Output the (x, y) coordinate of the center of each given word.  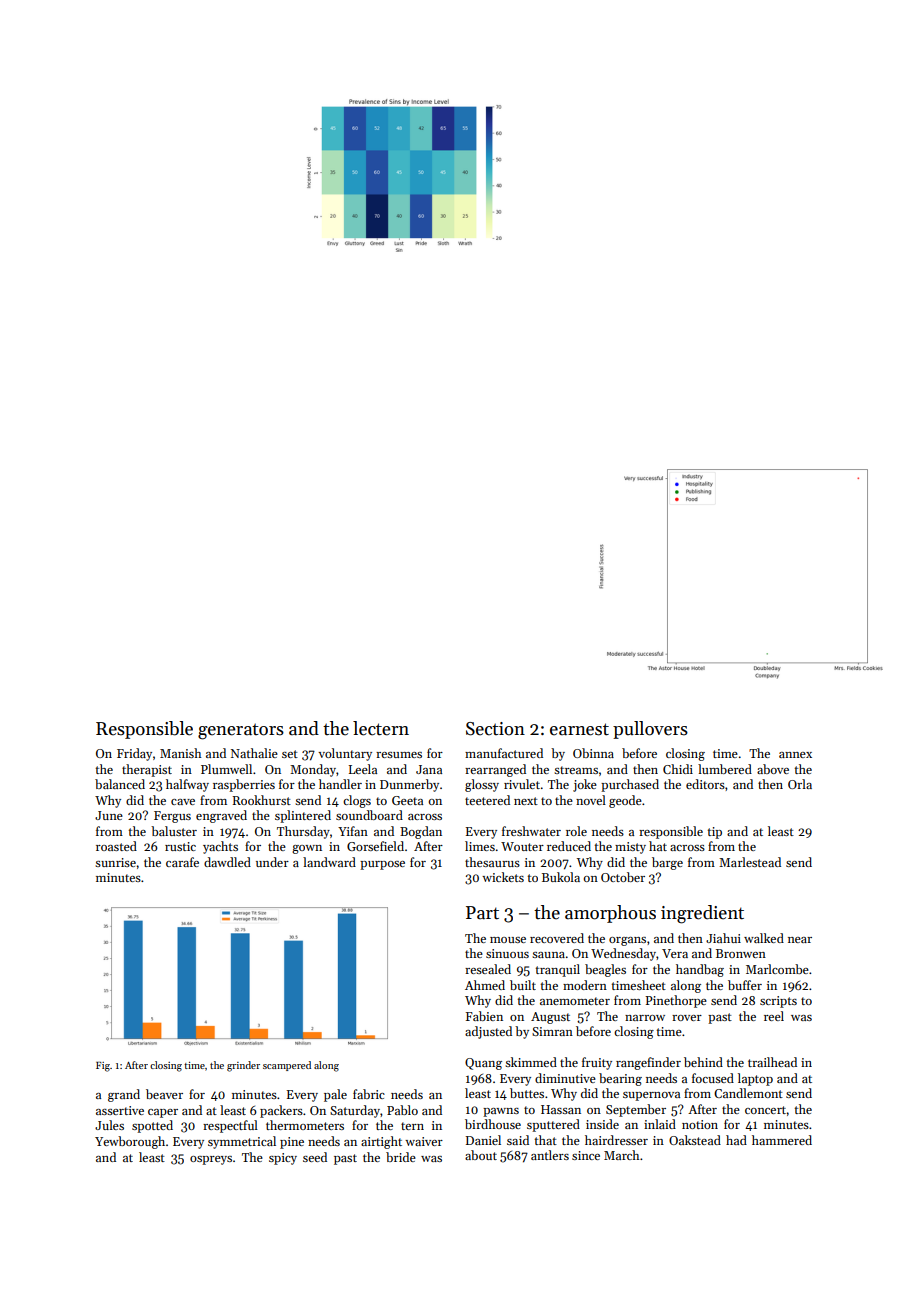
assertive (120, 1110)
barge (667, 863)
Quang (483, 1064)
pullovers (650, 730)
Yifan (353, 831)
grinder (243, 1066)
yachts (220, 847)
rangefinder (648, 1063)
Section (495, 729)
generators (241, 731)
